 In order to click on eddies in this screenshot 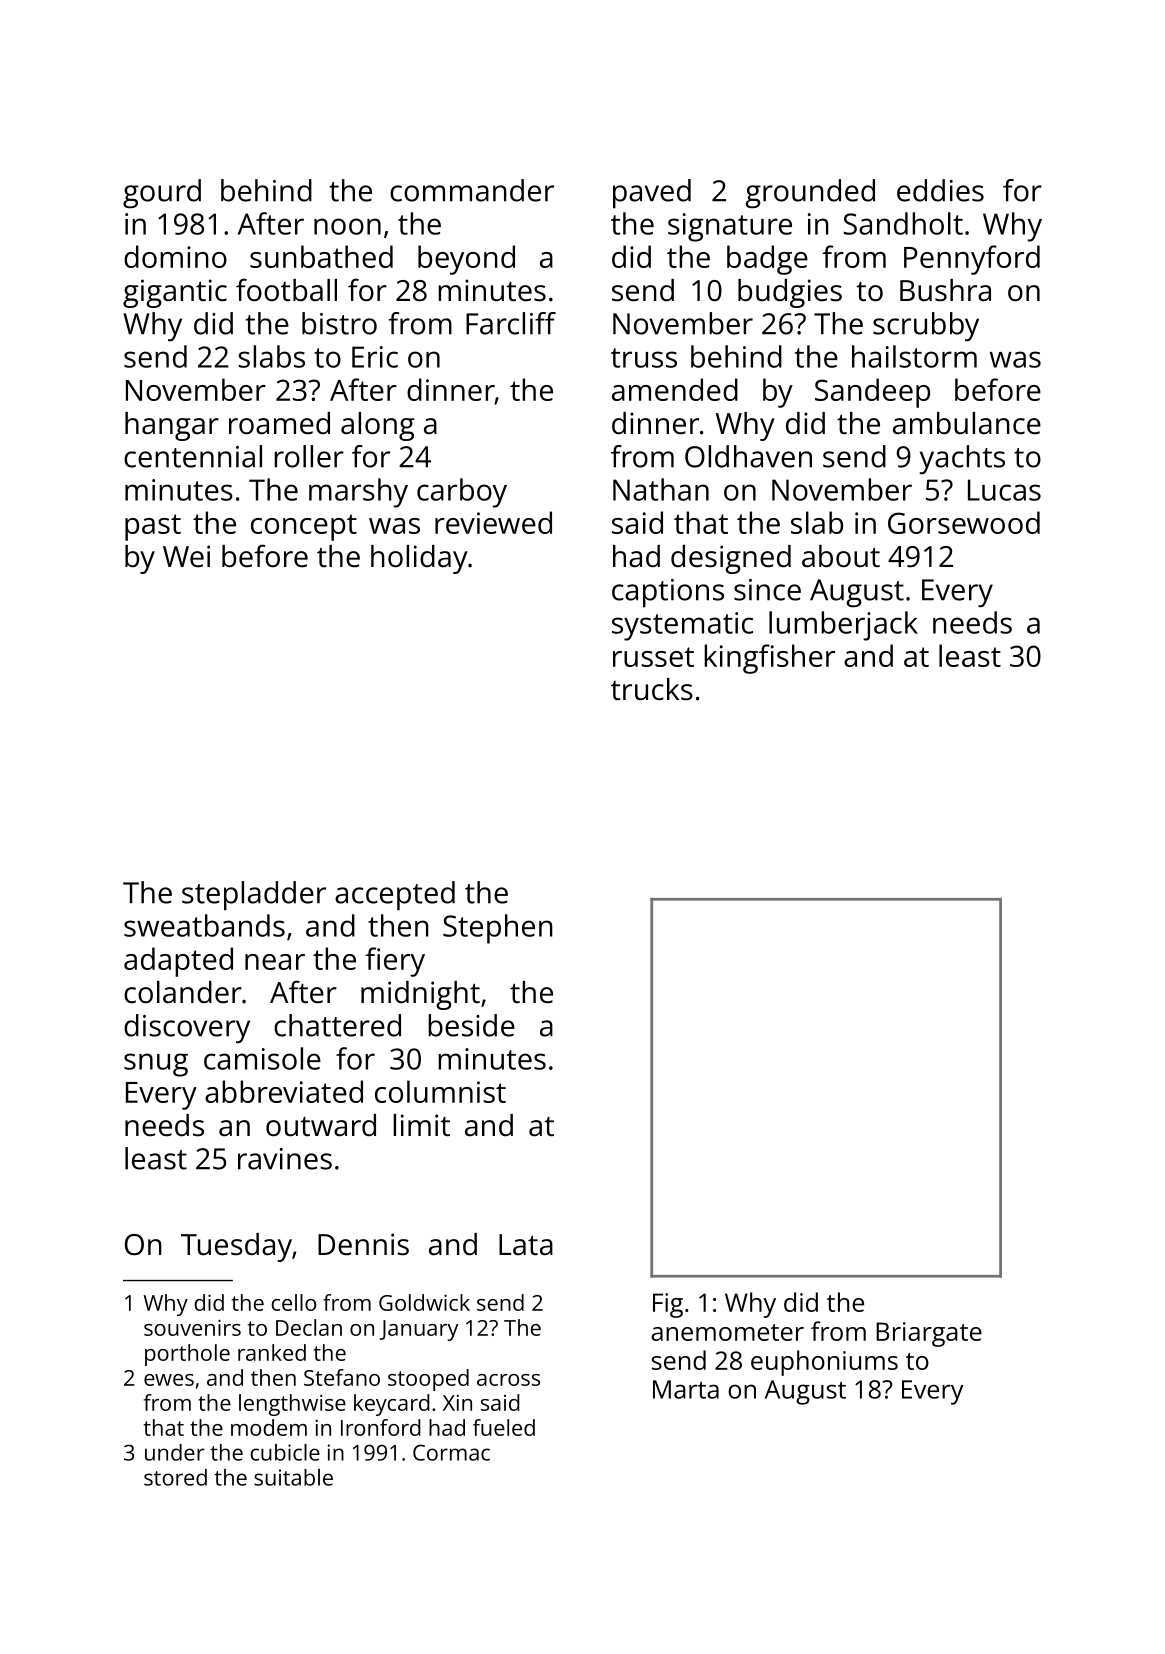, I will do `click(940, 190)`.
